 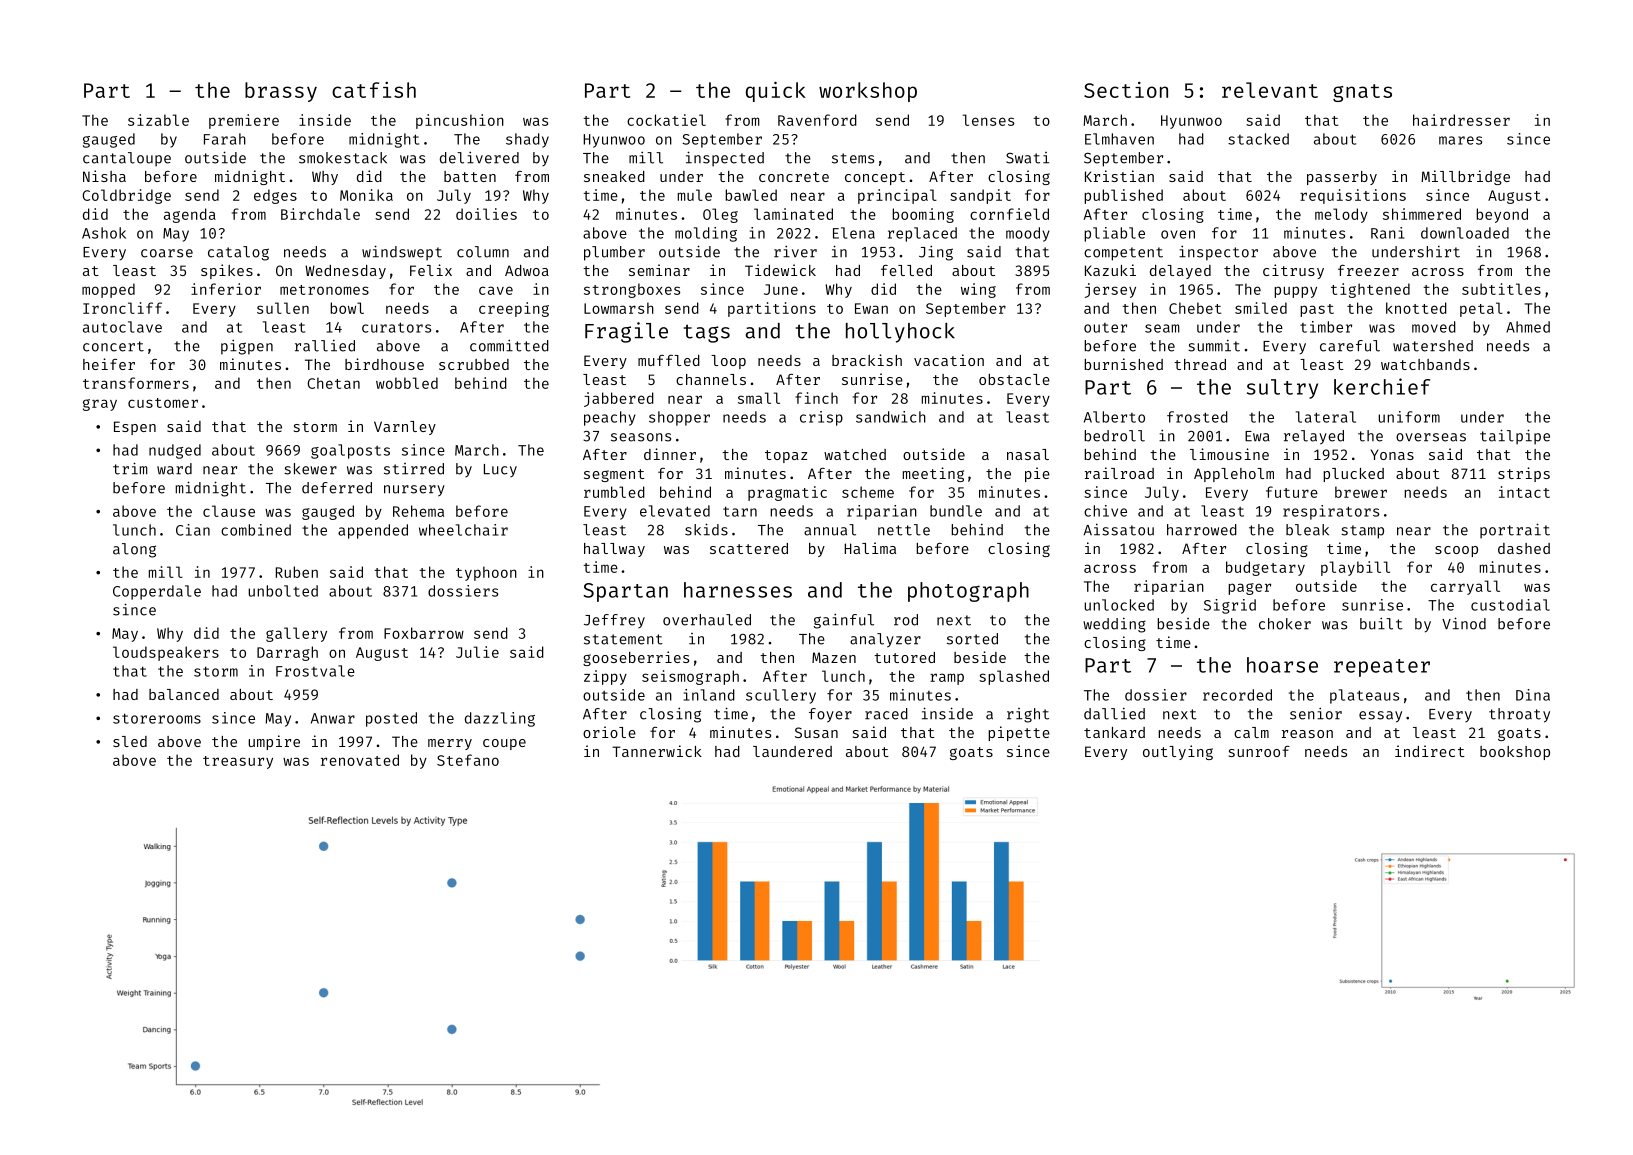 What do you see at coordinates (904, 530) in the document?
I see `nettle` at bounding box center [904, 530].
